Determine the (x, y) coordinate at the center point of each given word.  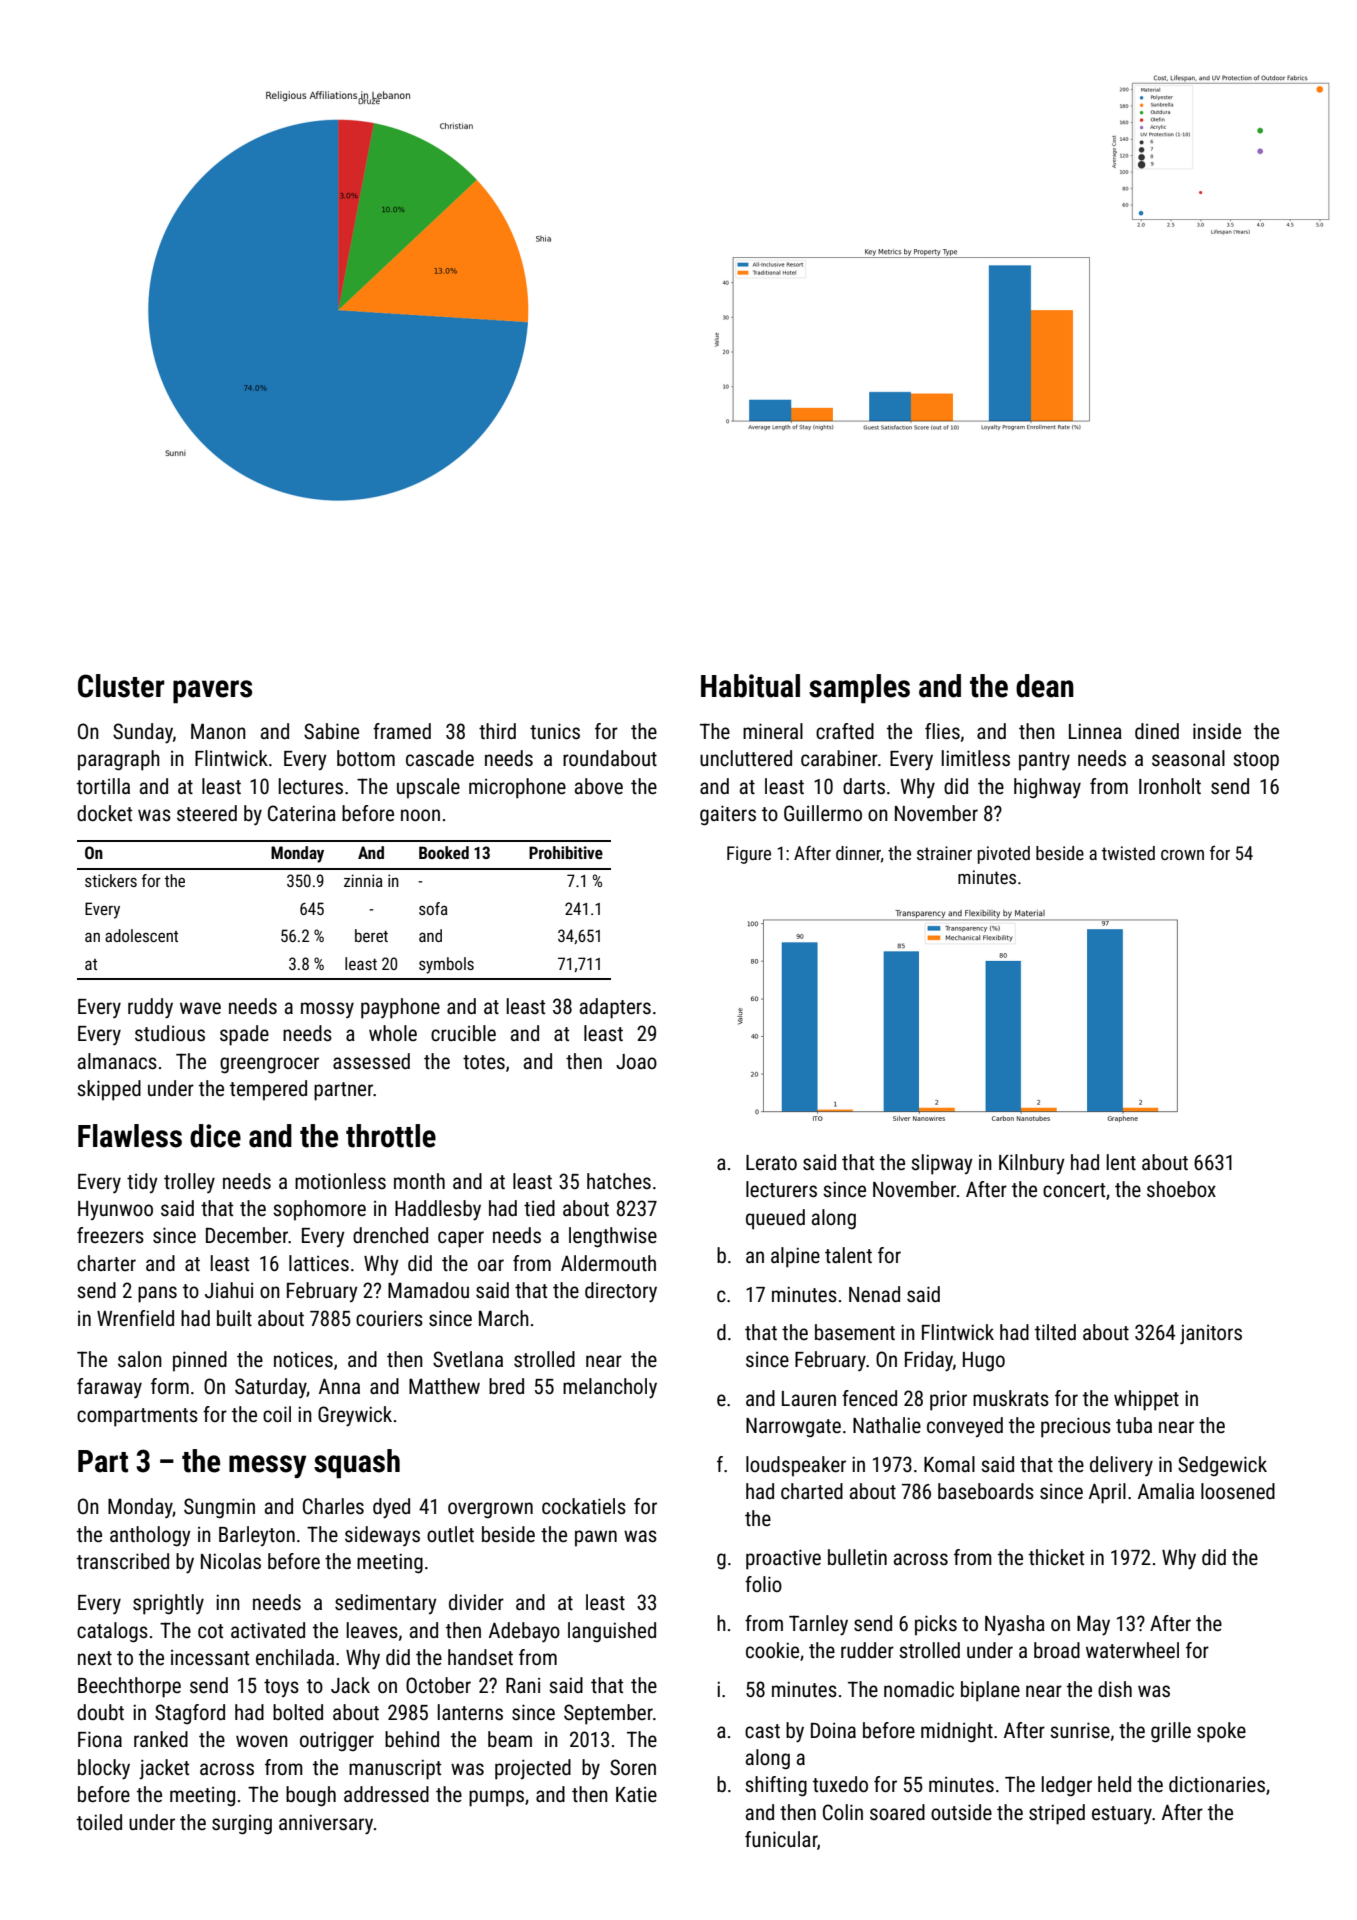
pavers (212, 692)
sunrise (1080, 1730)
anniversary (326, 1824)
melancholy (610, 1388)
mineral (773, 731)
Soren (633, 1767)
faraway (109, 1388)
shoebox (1181, 1189)
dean (1045, 686)
